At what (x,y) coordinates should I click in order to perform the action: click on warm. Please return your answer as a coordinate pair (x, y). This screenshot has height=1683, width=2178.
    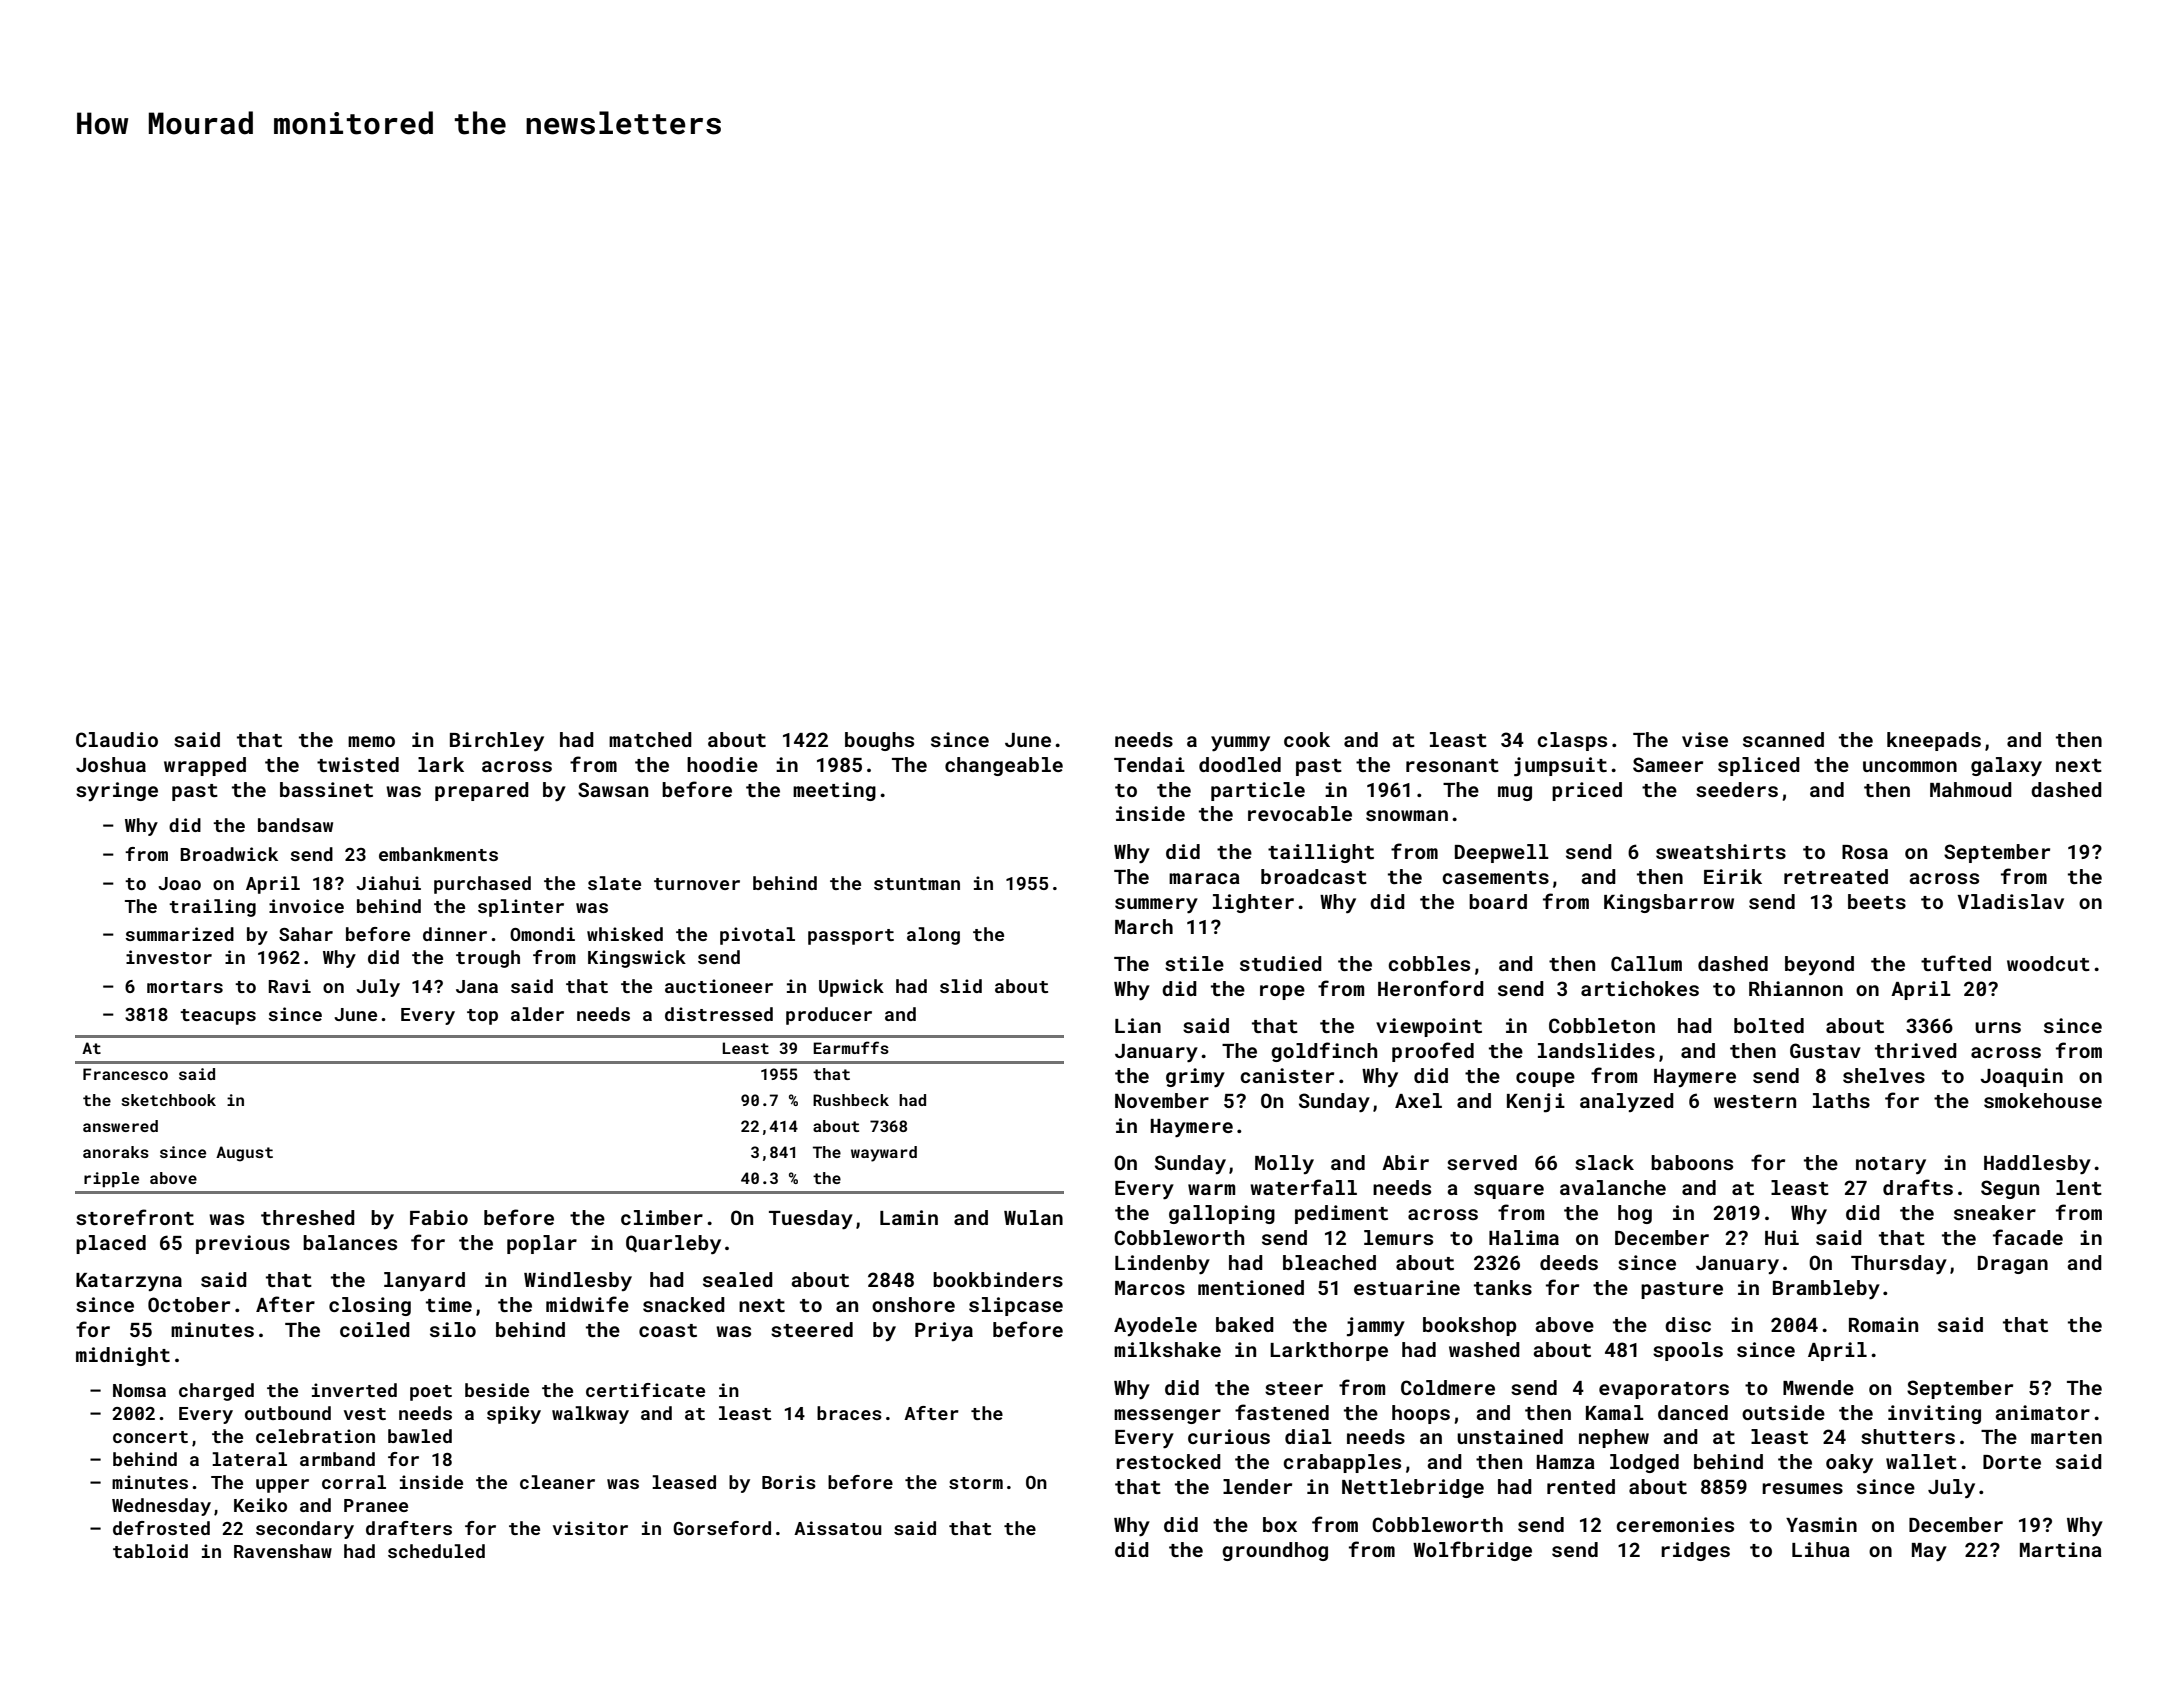
    Looking at the image, I should click on (1211, 1189).
